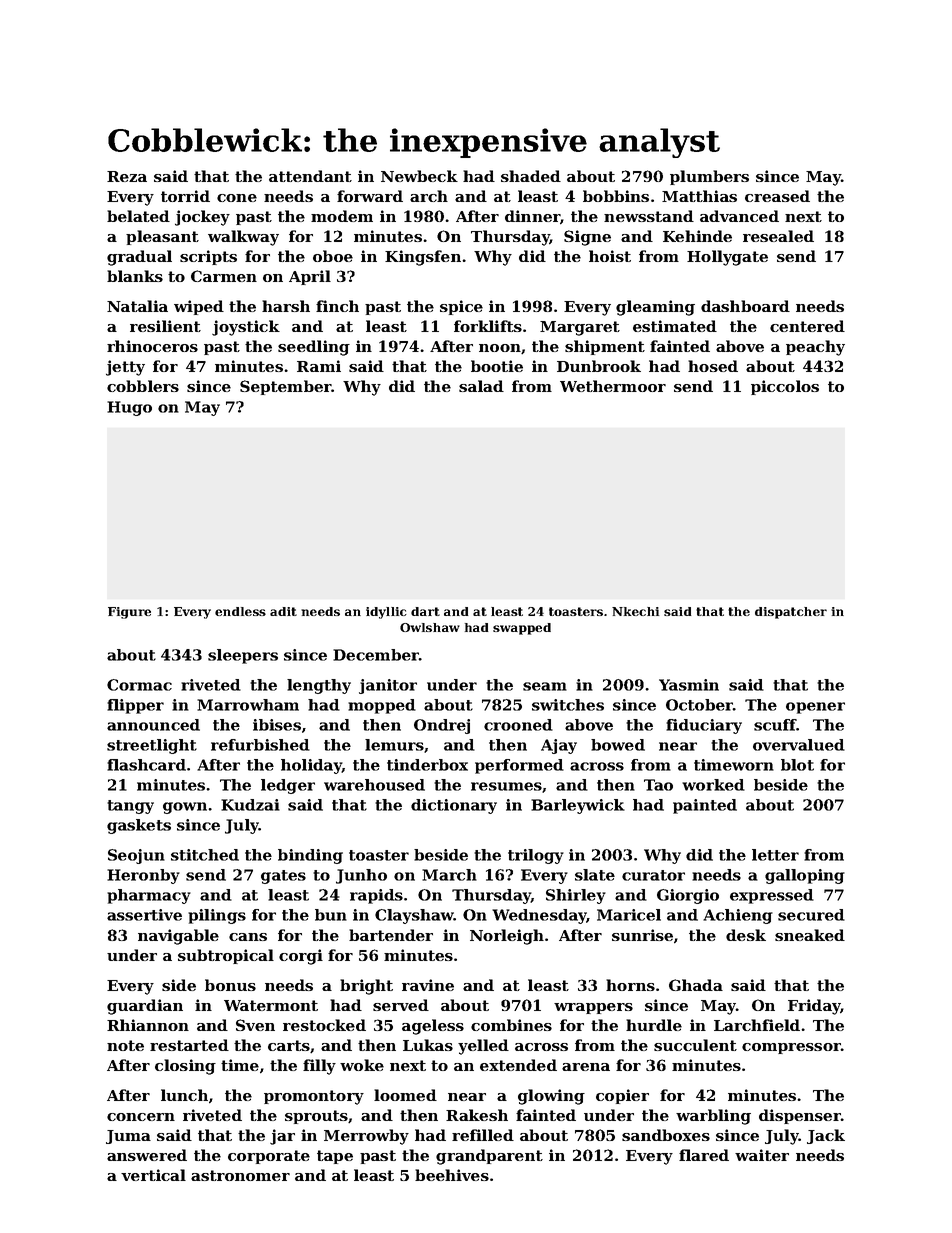  What do you see at coordinates (599, 366) in the document?
I see `Dunbrook` at bounding box center [599, 366].
